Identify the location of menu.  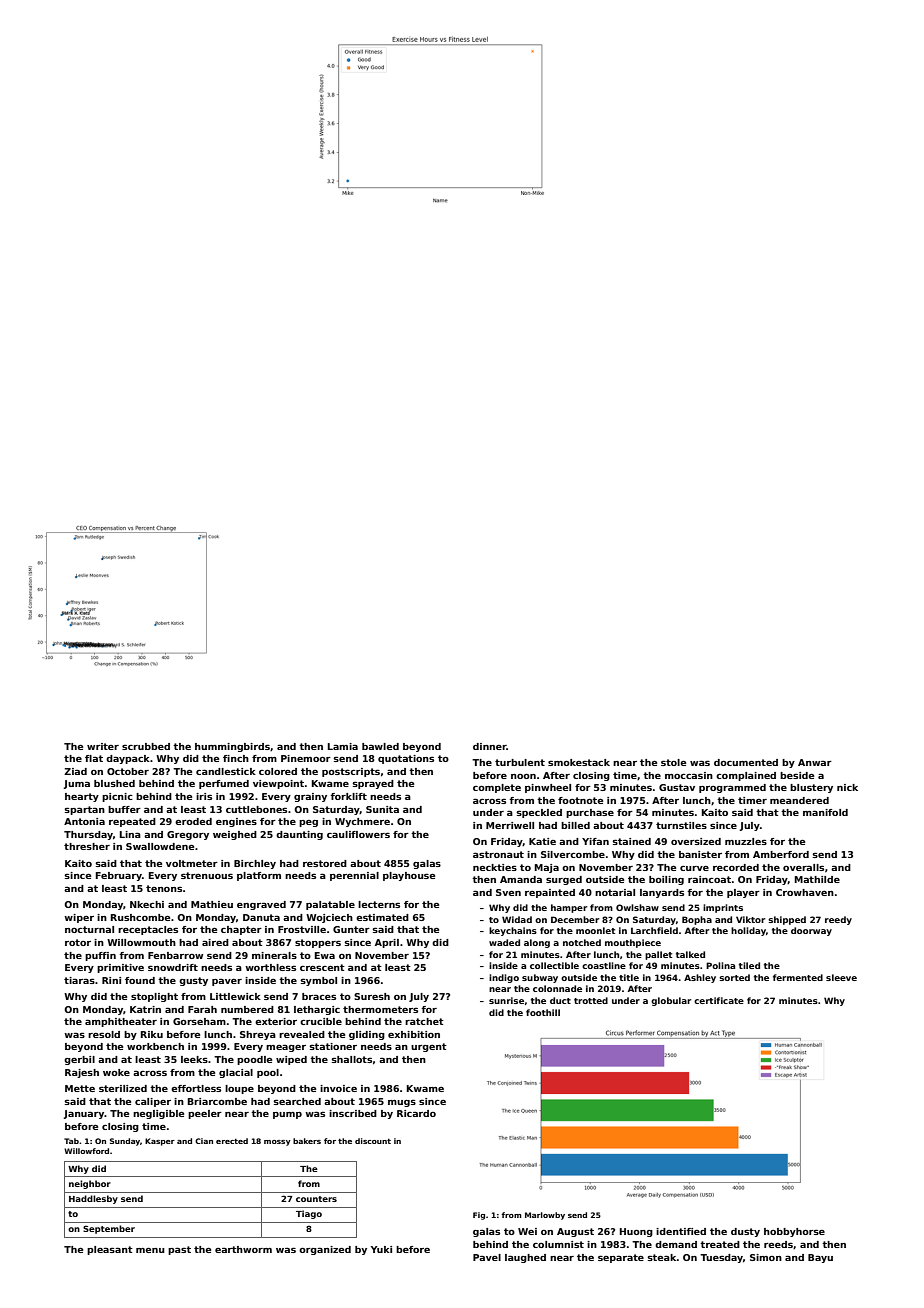
(150, 1250).
